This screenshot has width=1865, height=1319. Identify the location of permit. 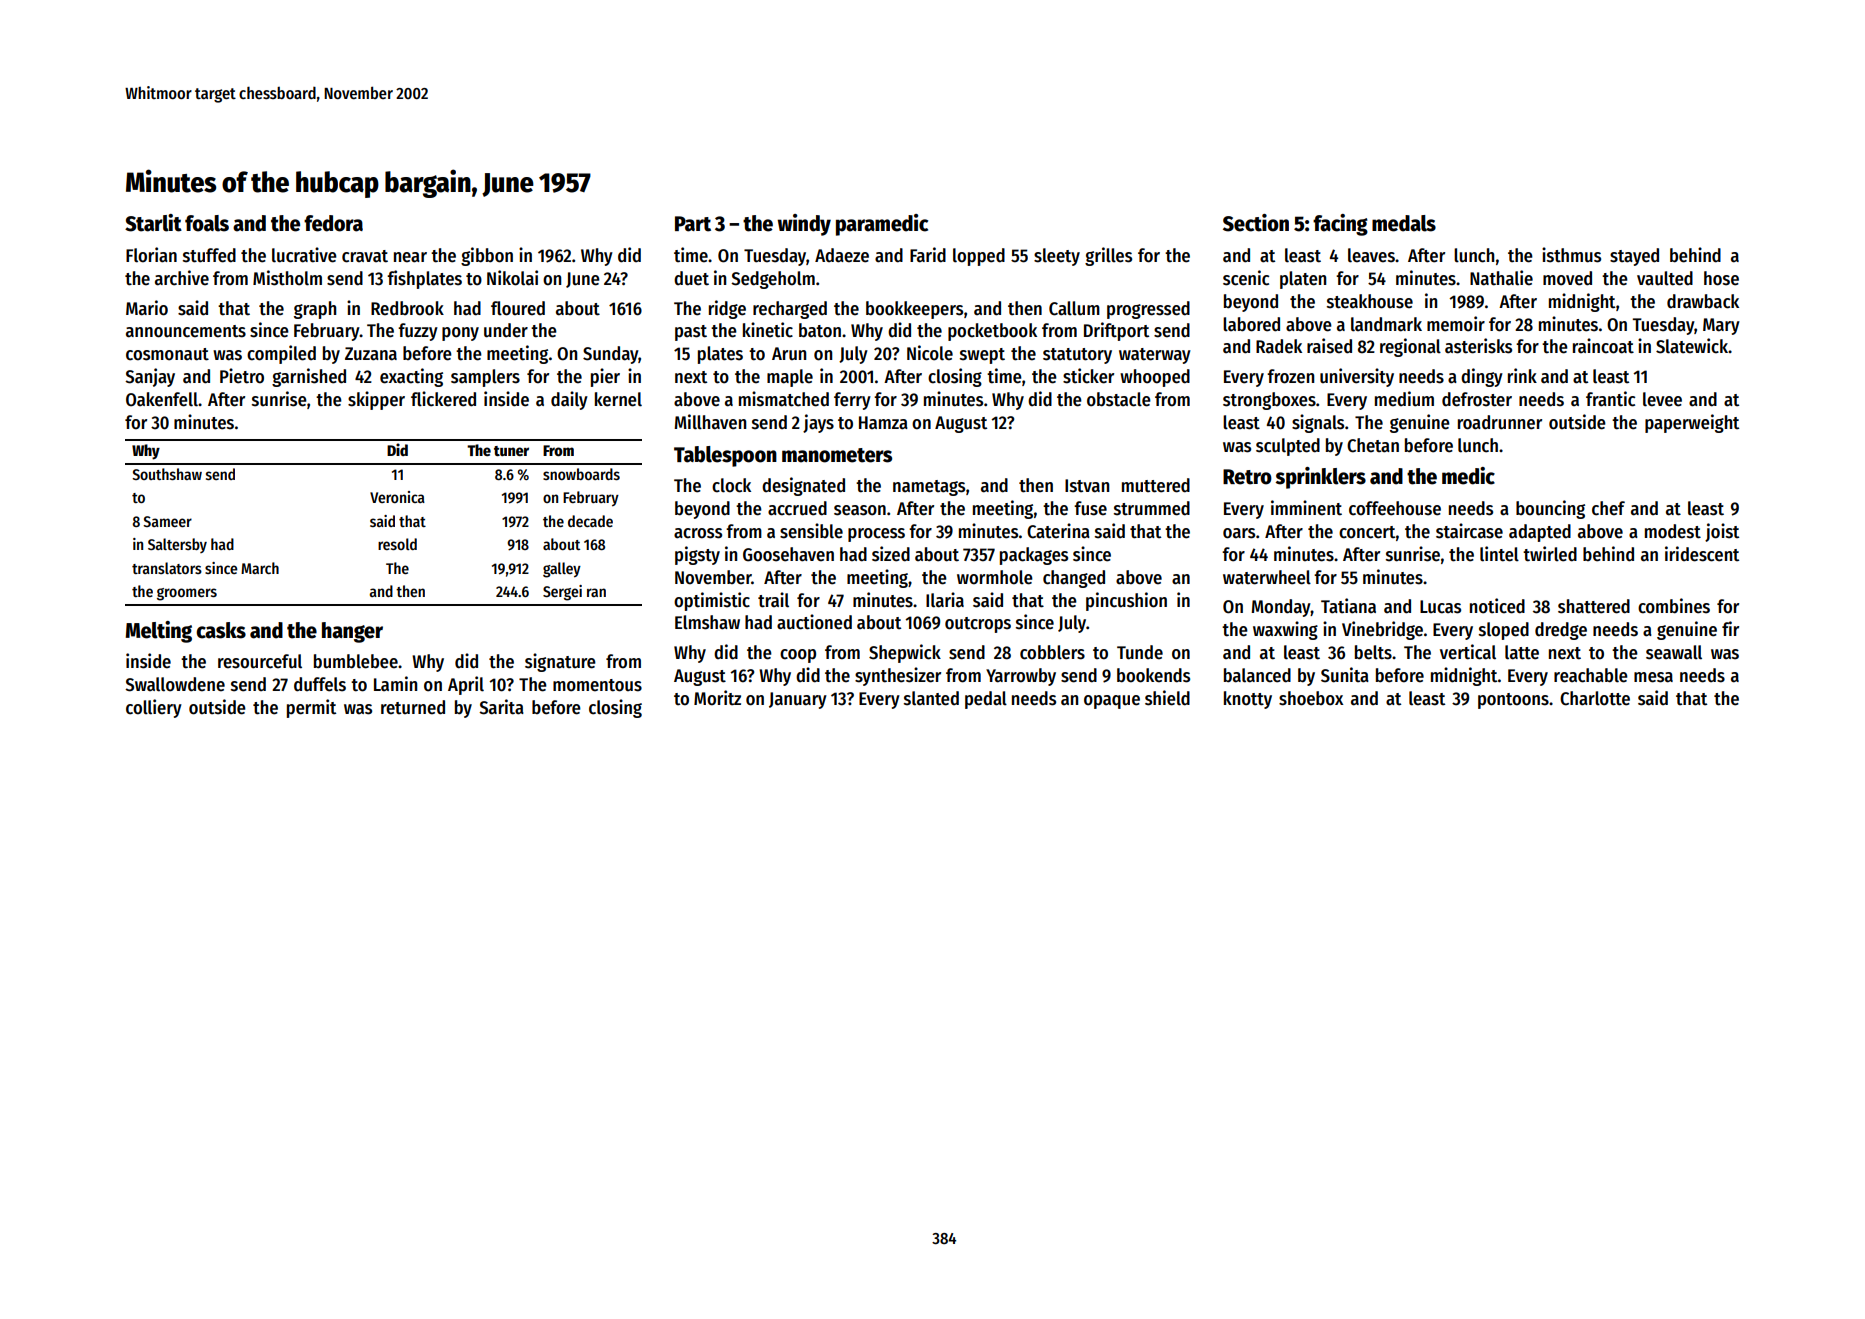
(311, 708).
